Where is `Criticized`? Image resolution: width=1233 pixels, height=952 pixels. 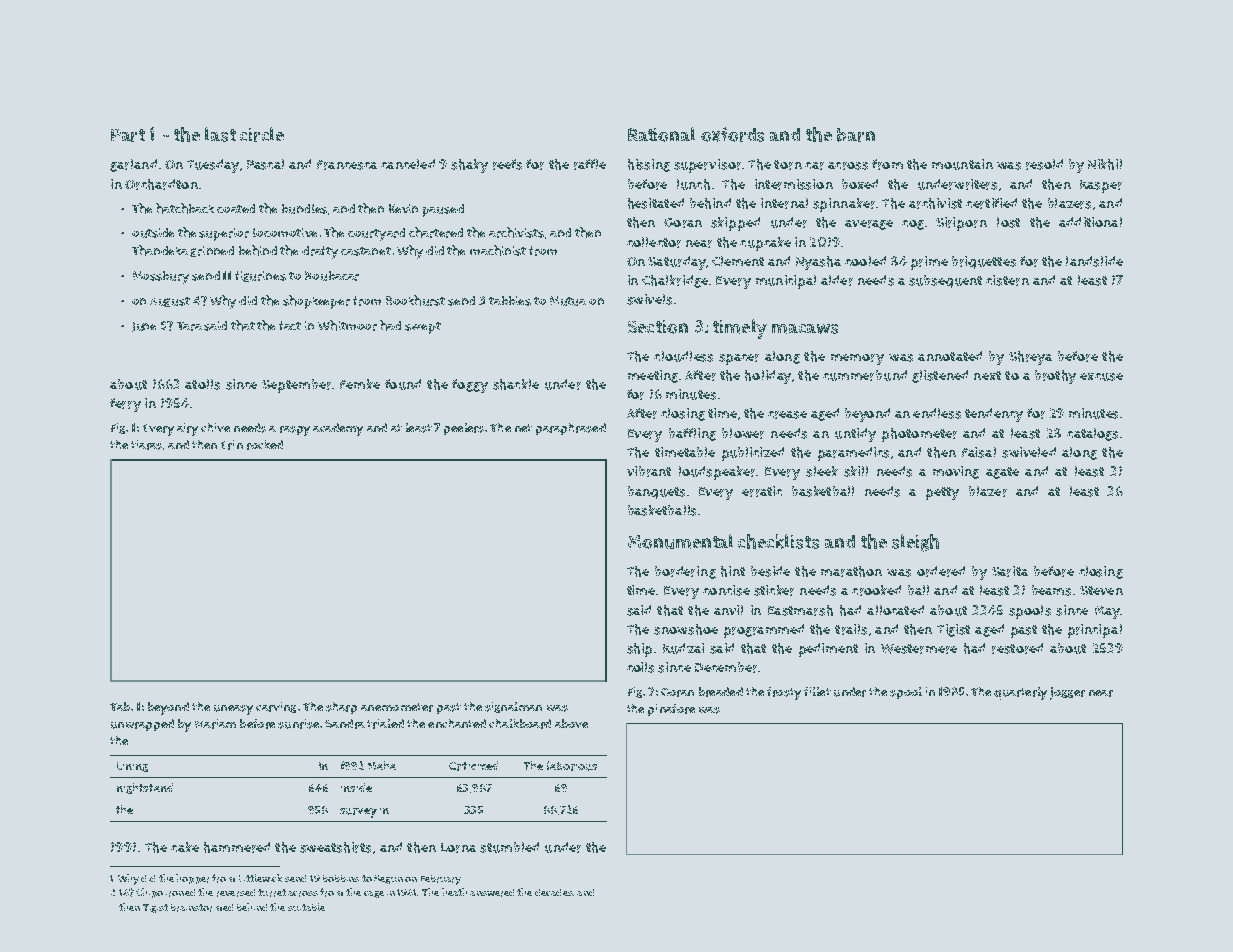
Criticized is located at coordinates (473, 766).
